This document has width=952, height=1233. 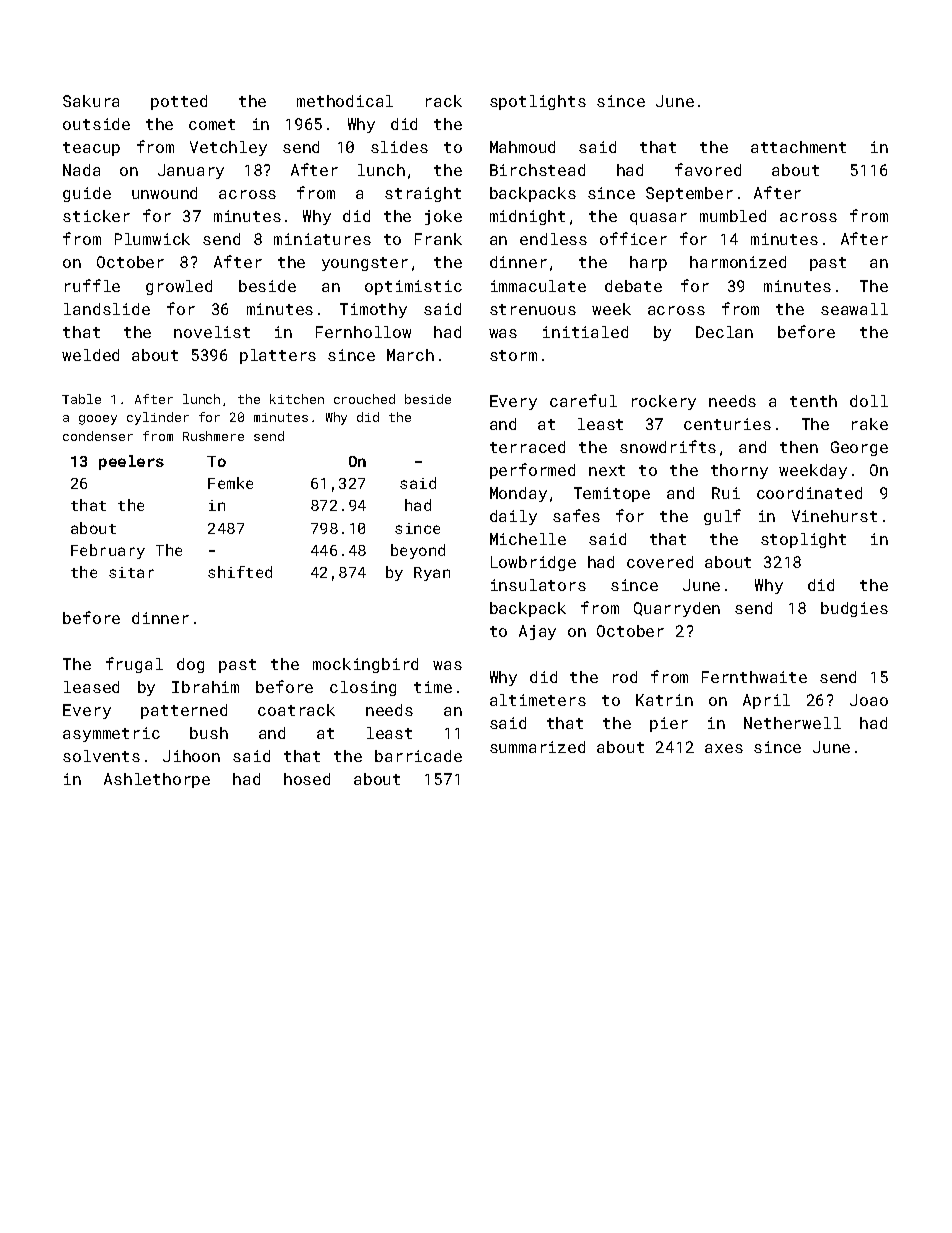 I want to click on attachment, so click(x=798, y=147).
